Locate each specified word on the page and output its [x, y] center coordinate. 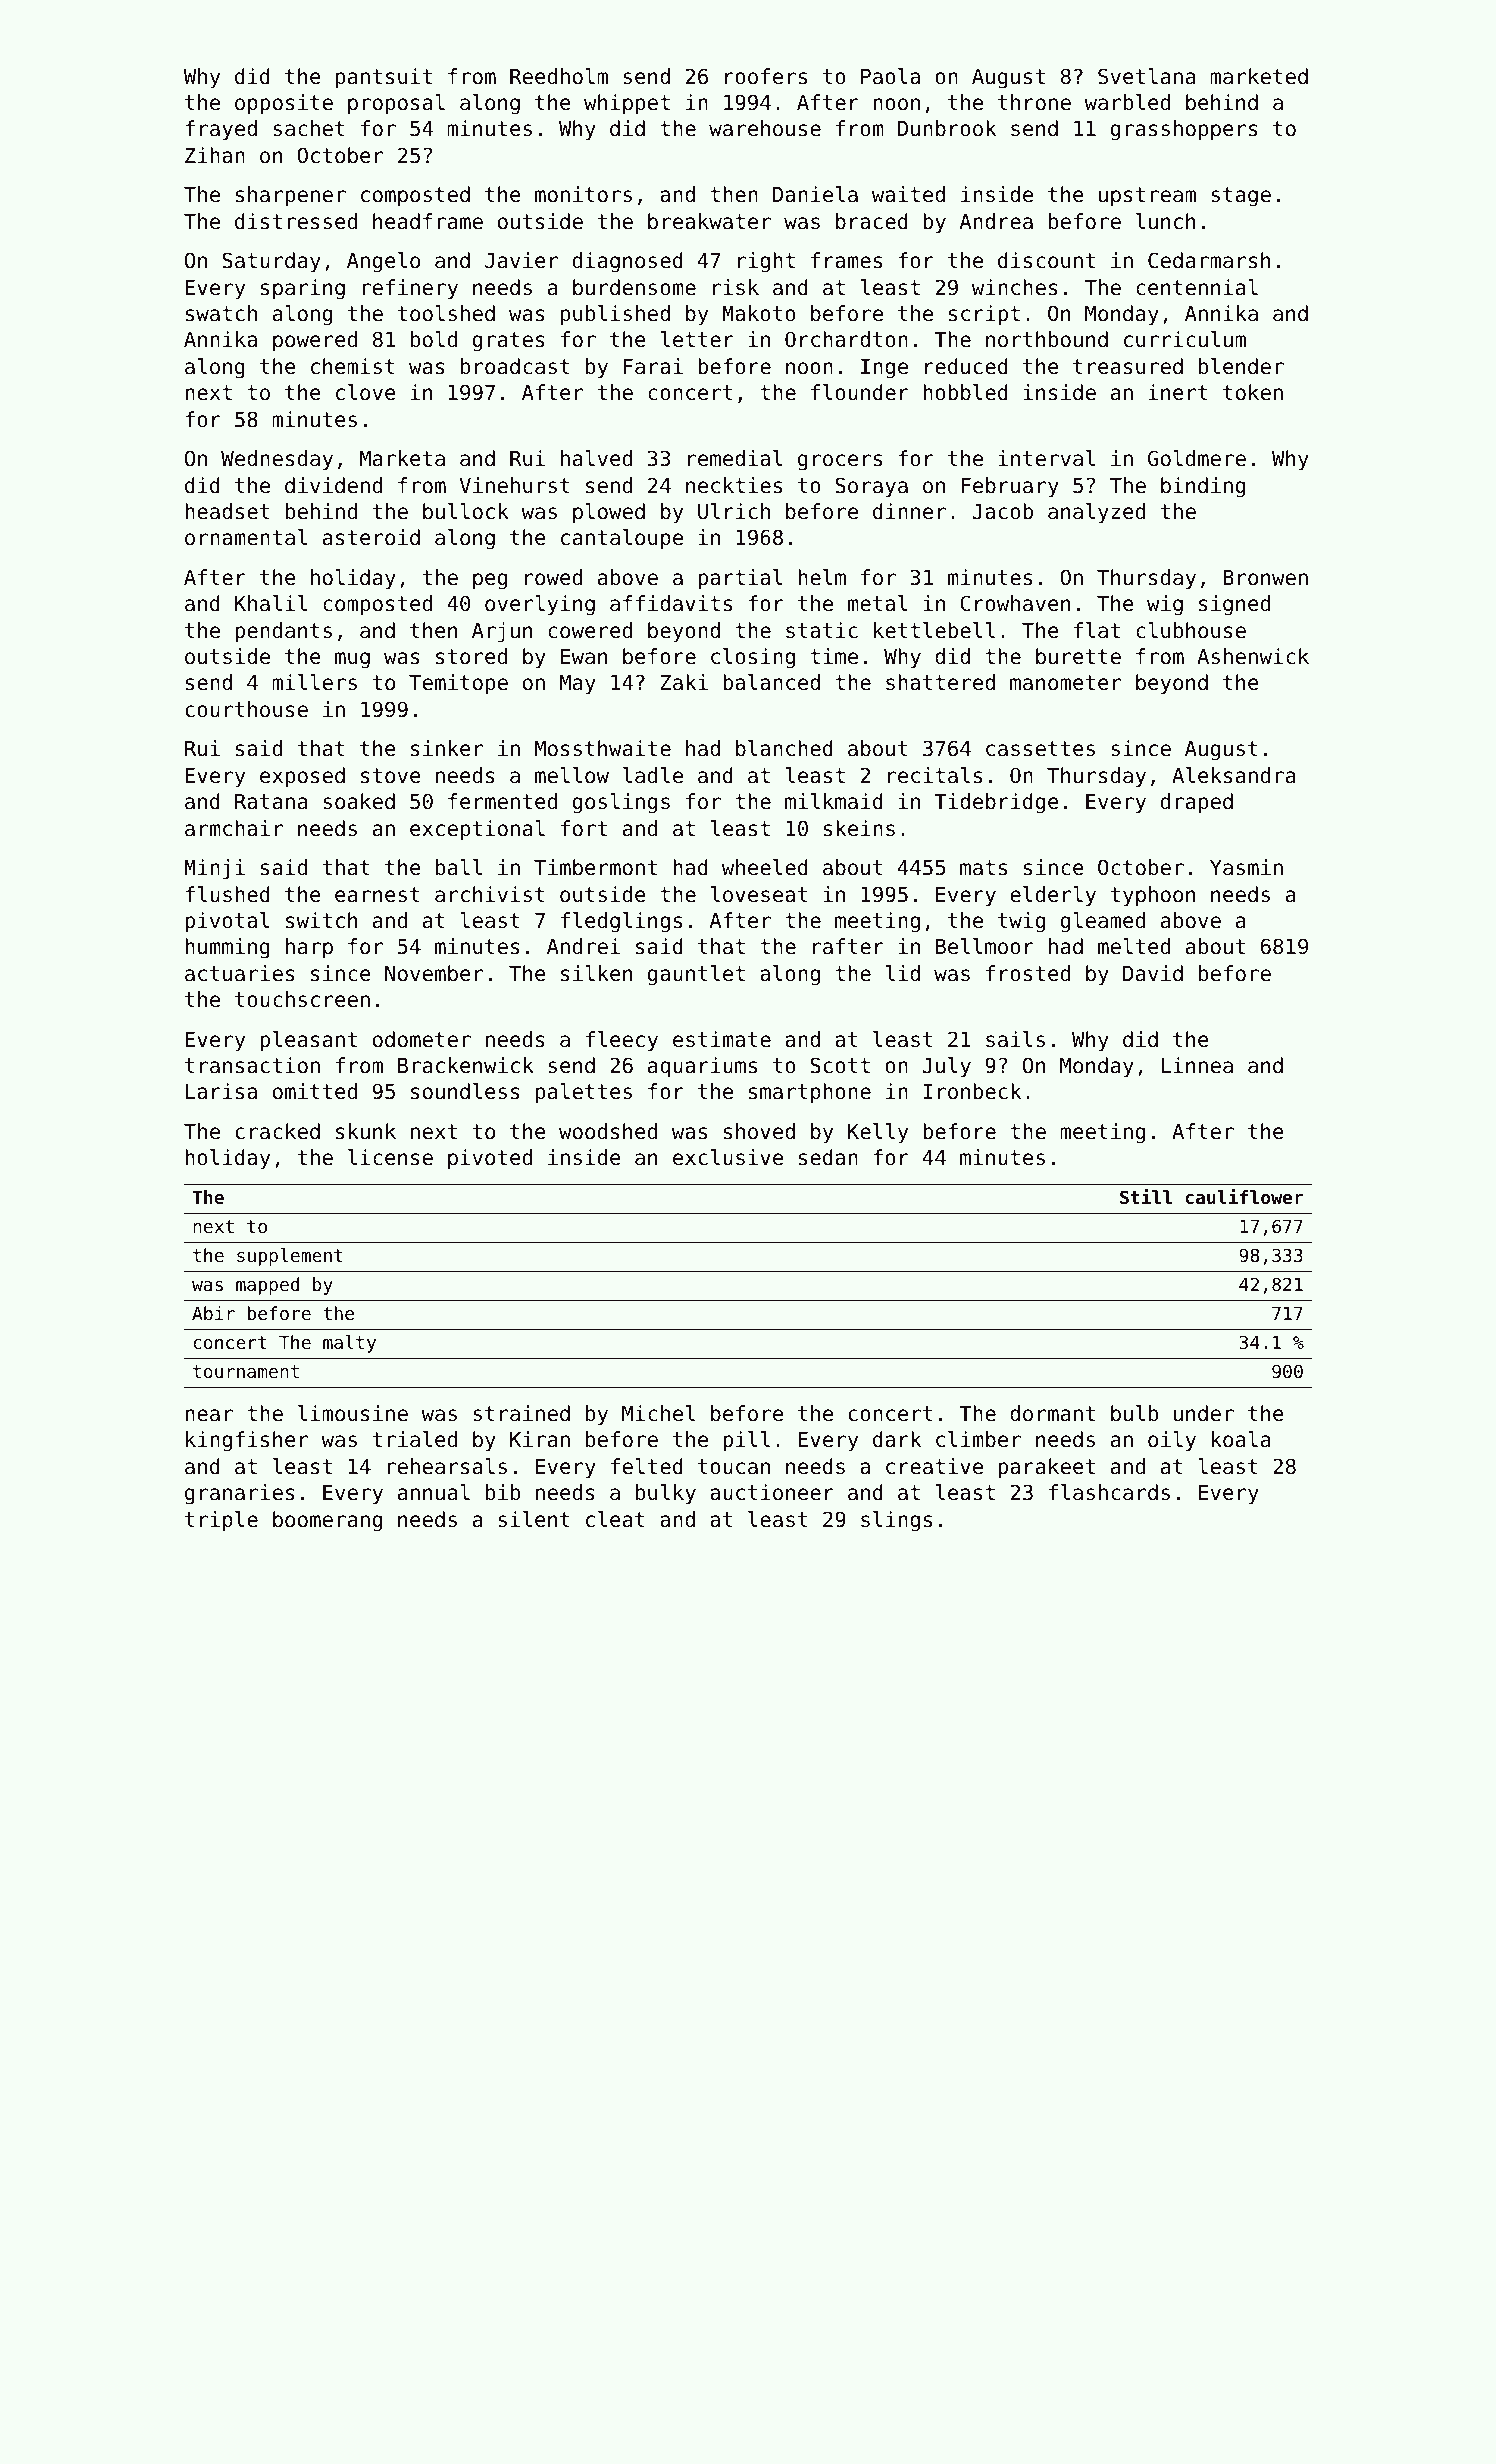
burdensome [634, 287]
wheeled [765, 867]
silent [534, 1519]
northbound [1047, 339]
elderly [1053, 896]
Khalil [271, 603]
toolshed [446, 313]
